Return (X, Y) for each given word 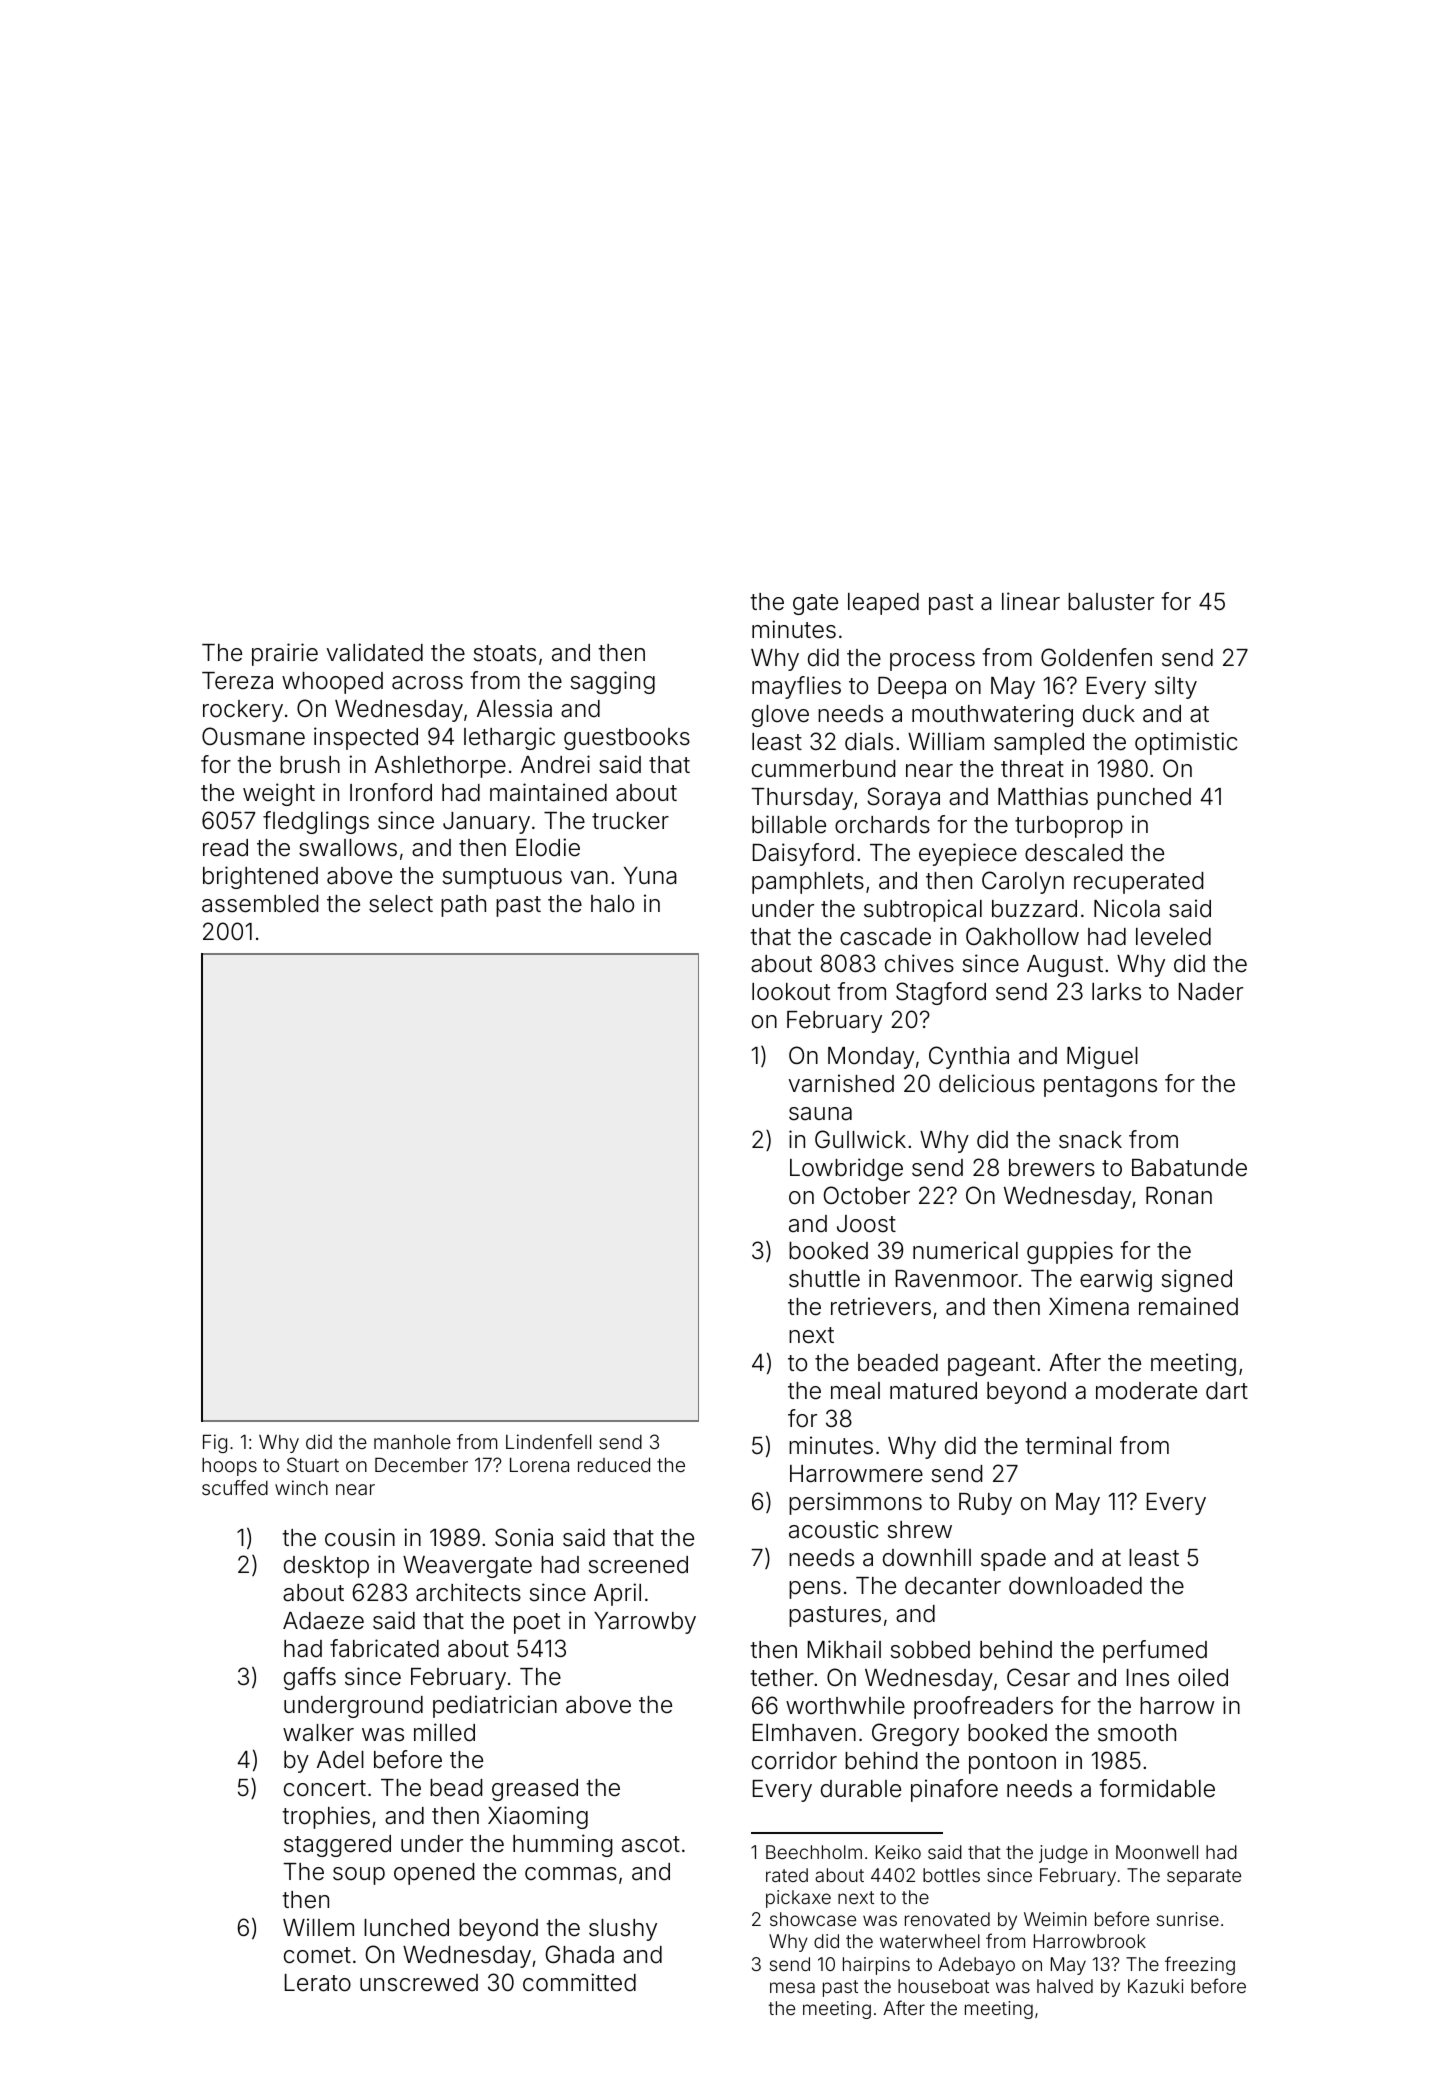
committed (579, 1982)
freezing (1200, 1965)
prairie (285, 654)
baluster (1111, 602)
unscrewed (419, 1983)
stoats (505, 653)
